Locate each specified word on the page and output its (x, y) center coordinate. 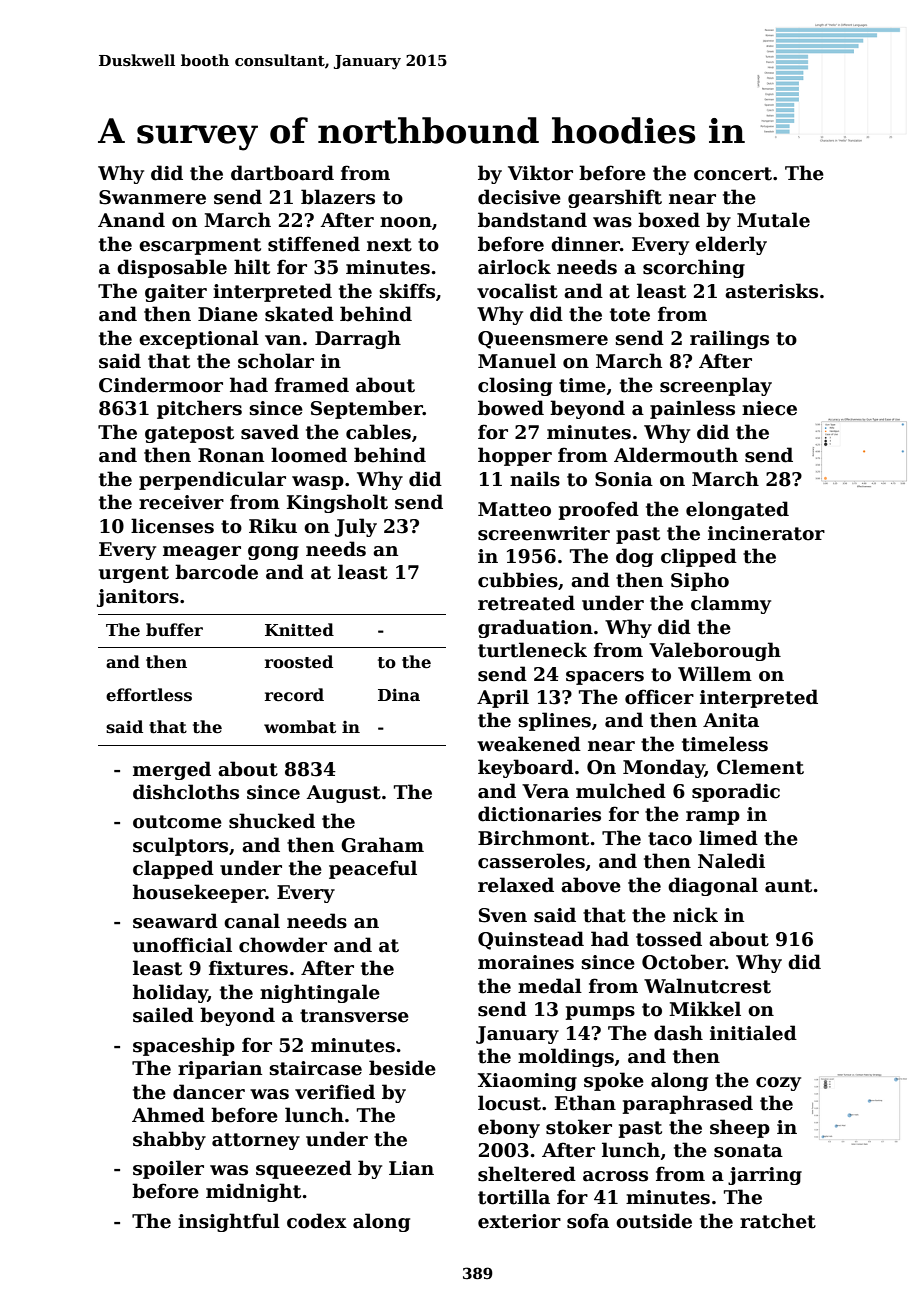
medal (550, 986)
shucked (272, 821)
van (283, 340)
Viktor (540, 173)
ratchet (778, 1221)
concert (733, 174)
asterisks (771, 291)
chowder (283, 945)
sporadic (736, 792)
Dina (399, 695)
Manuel (517, 361)
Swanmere (152, 197)
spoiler (168, 1169)
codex (317, 1221)
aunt (788, 886)
